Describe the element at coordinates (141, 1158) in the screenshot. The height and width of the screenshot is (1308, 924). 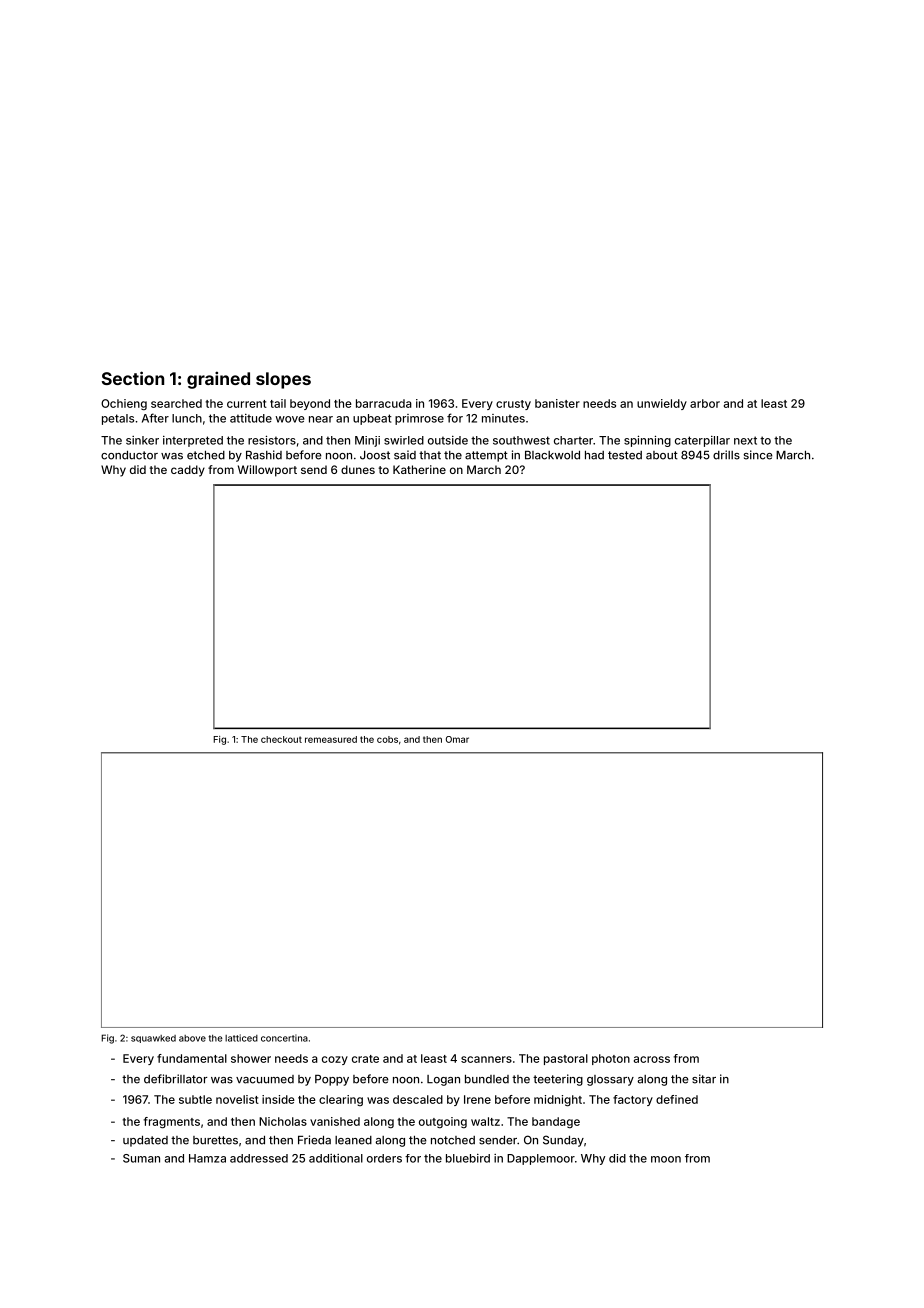
I see `Suman` at that location.
